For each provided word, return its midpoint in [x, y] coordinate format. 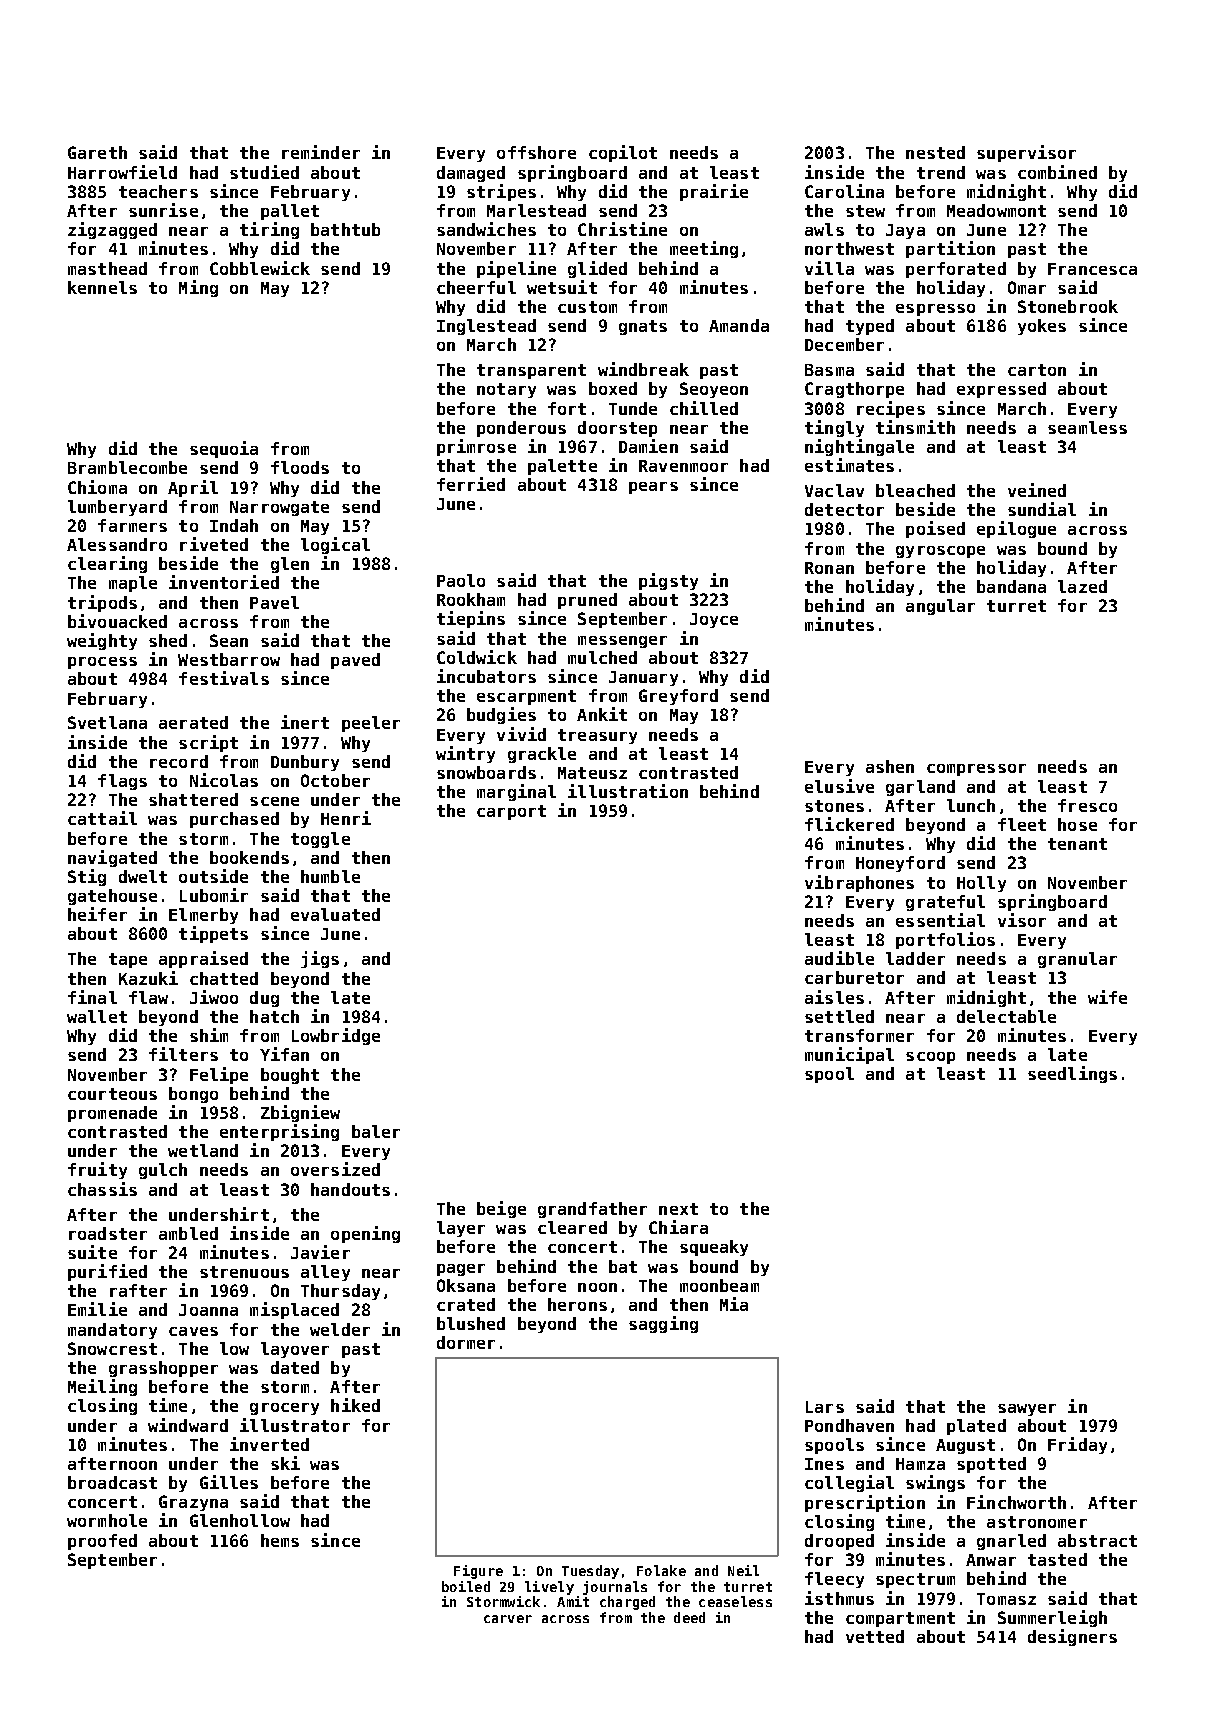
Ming [198, 288]
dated [295, 1367]
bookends [249, 857]
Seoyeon [714, 390]
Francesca [1092, 269]
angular [940, 607]
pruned [587, 601]
